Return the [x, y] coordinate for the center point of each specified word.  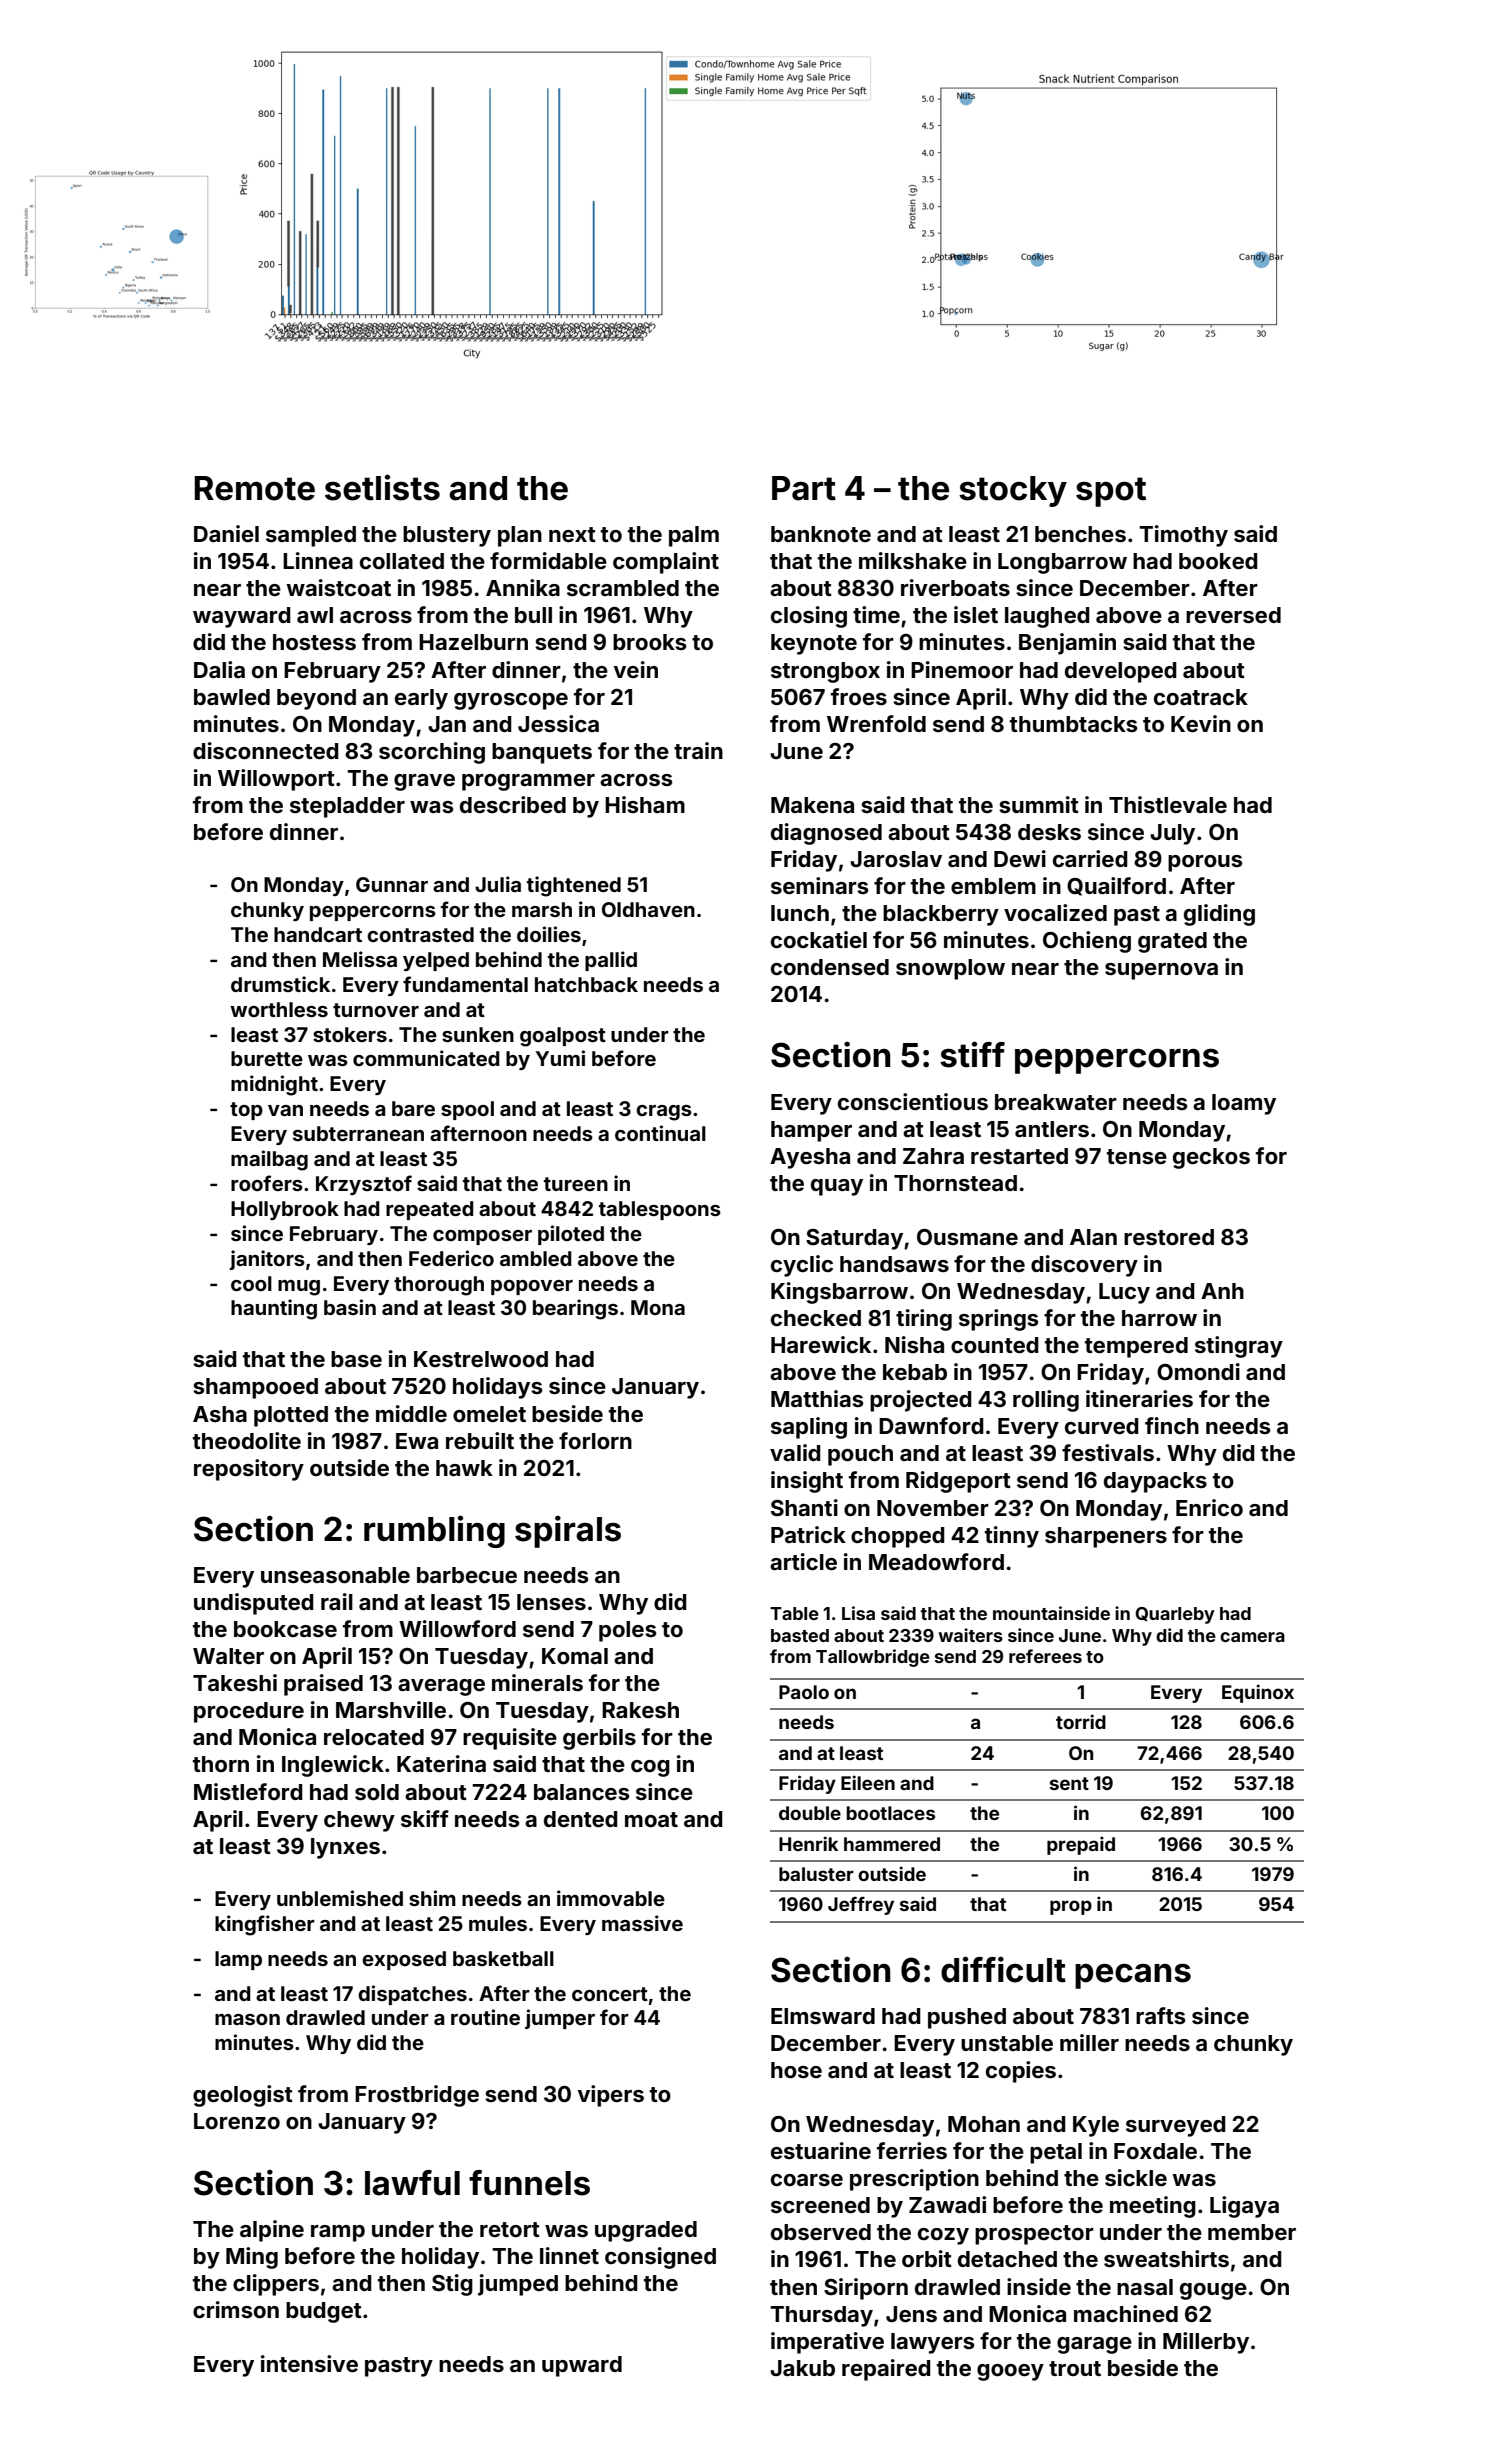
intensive [309, 2363]
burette [267, 1058]
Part [804, 488]
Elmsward [823, 2016]
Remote [254, 488]
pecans [1133, 1976]
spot [1111, 492]
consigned [660, 2258]
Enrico [1209, 1507]
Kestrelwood [481, 1359]
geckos [1211, 1158]
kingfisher [265, 1925]
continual [660, 1133]
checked [816, 1318]
